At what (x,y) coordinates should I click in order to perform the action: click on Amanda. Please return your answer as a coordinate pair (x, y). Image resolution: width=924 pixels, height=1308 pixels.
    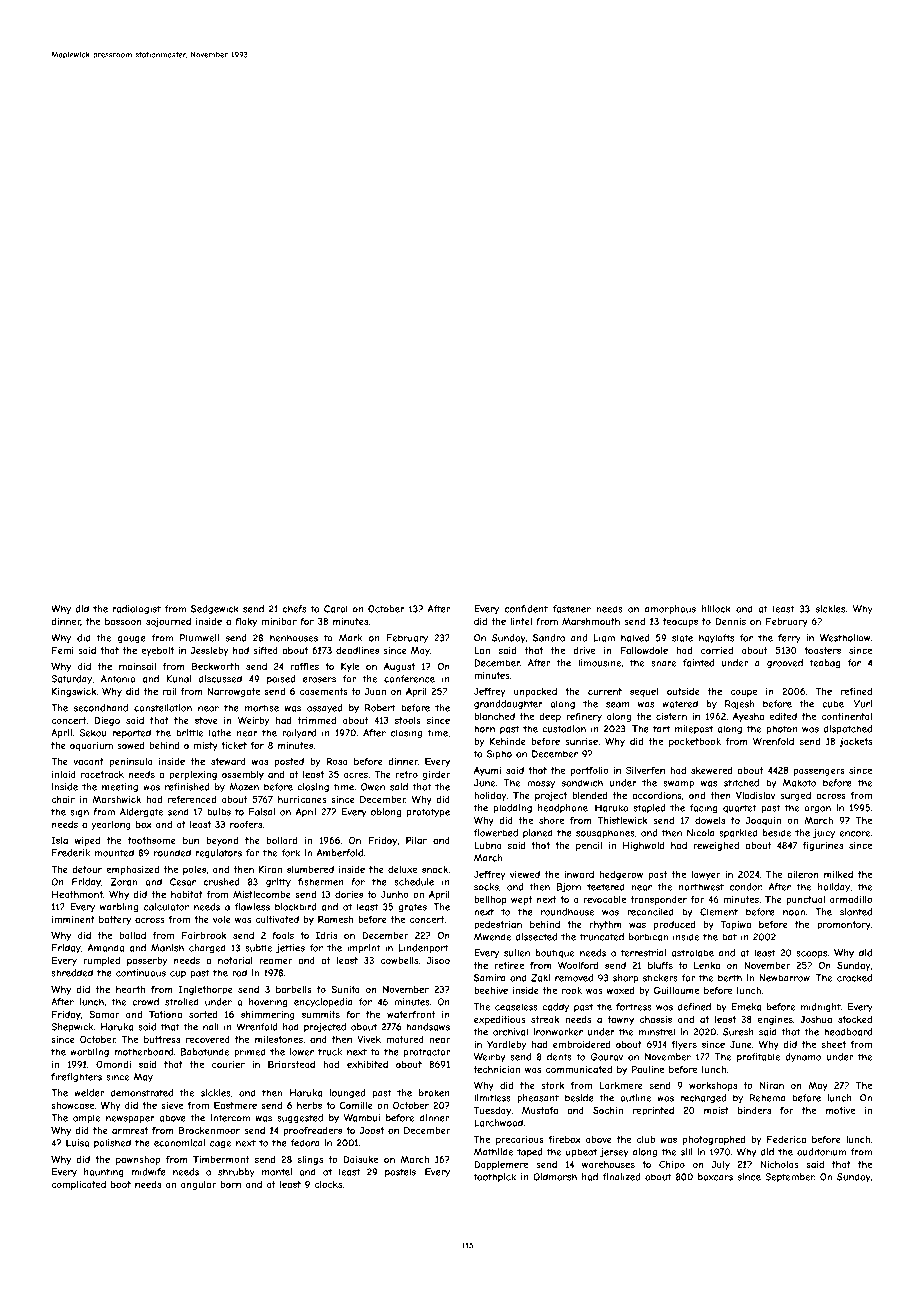
    Looking at the image, I should click on (106, 948).
